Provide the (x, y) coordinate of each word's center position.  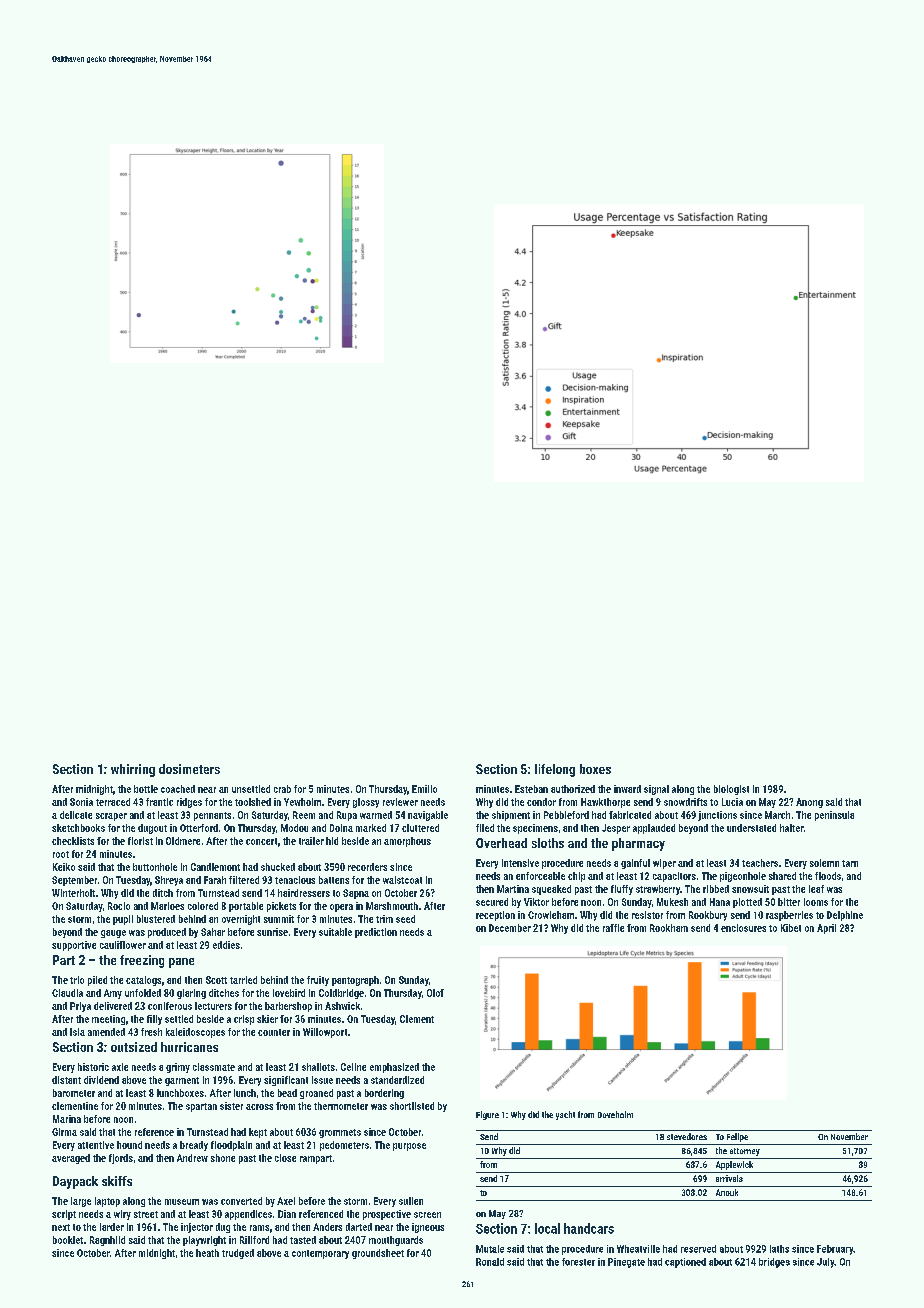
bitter (789, 902)
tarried (243, 980)
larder (112, 1227)
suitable (335, 932)
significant (286, 1081)
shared (782, 876)
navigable (428, 816)
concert (261, 841)
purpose (409, 1147)
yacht (565, 1115)
